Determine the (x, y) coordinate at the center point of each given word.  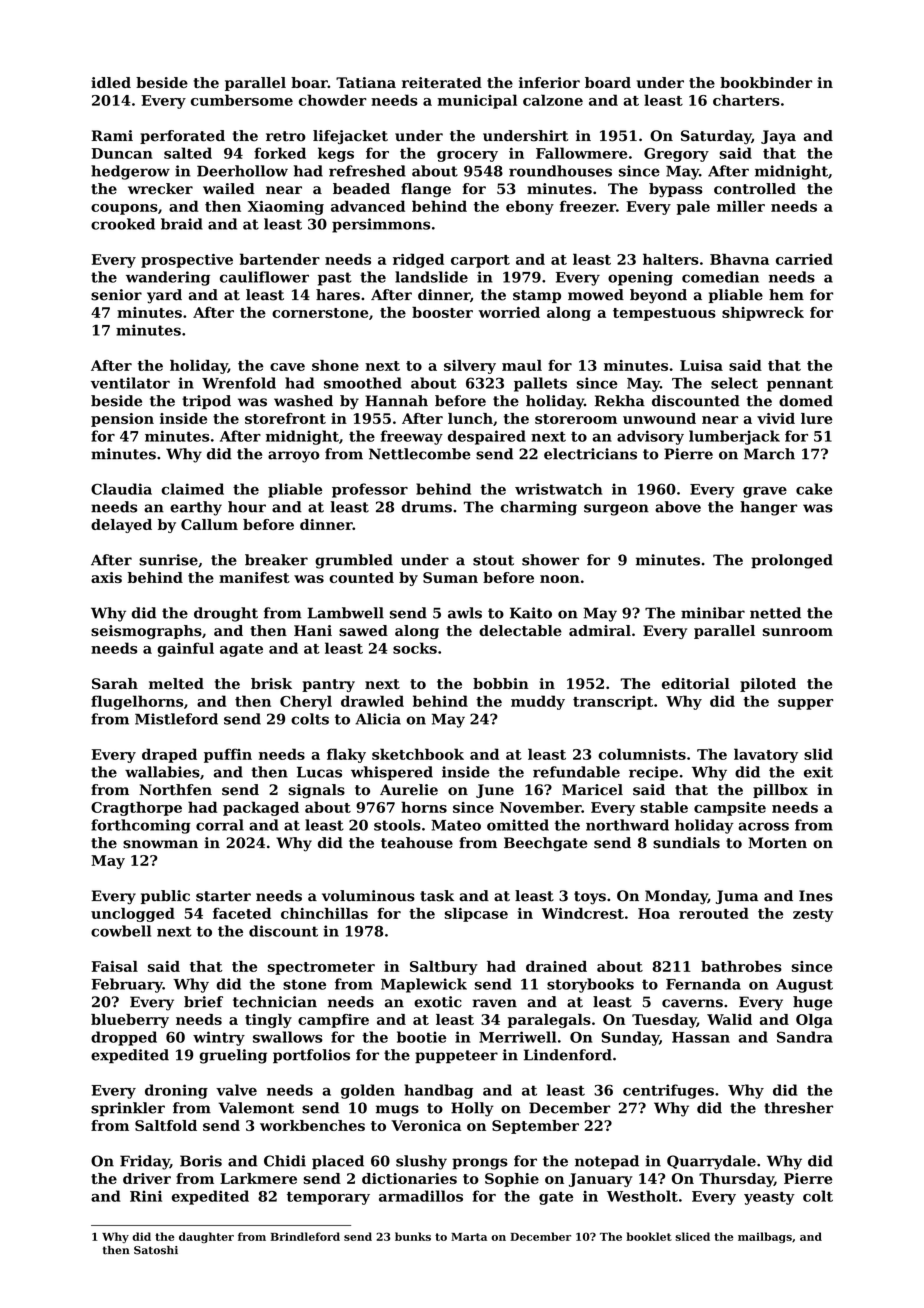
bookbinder (766, 82)
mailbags (765, 1237)
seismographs (146, 632)
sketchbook (418, 754)
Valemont (256, 1108)
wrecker (160, 189)
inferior (549, 82)
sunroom (798, 632)
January (601, 1180)
